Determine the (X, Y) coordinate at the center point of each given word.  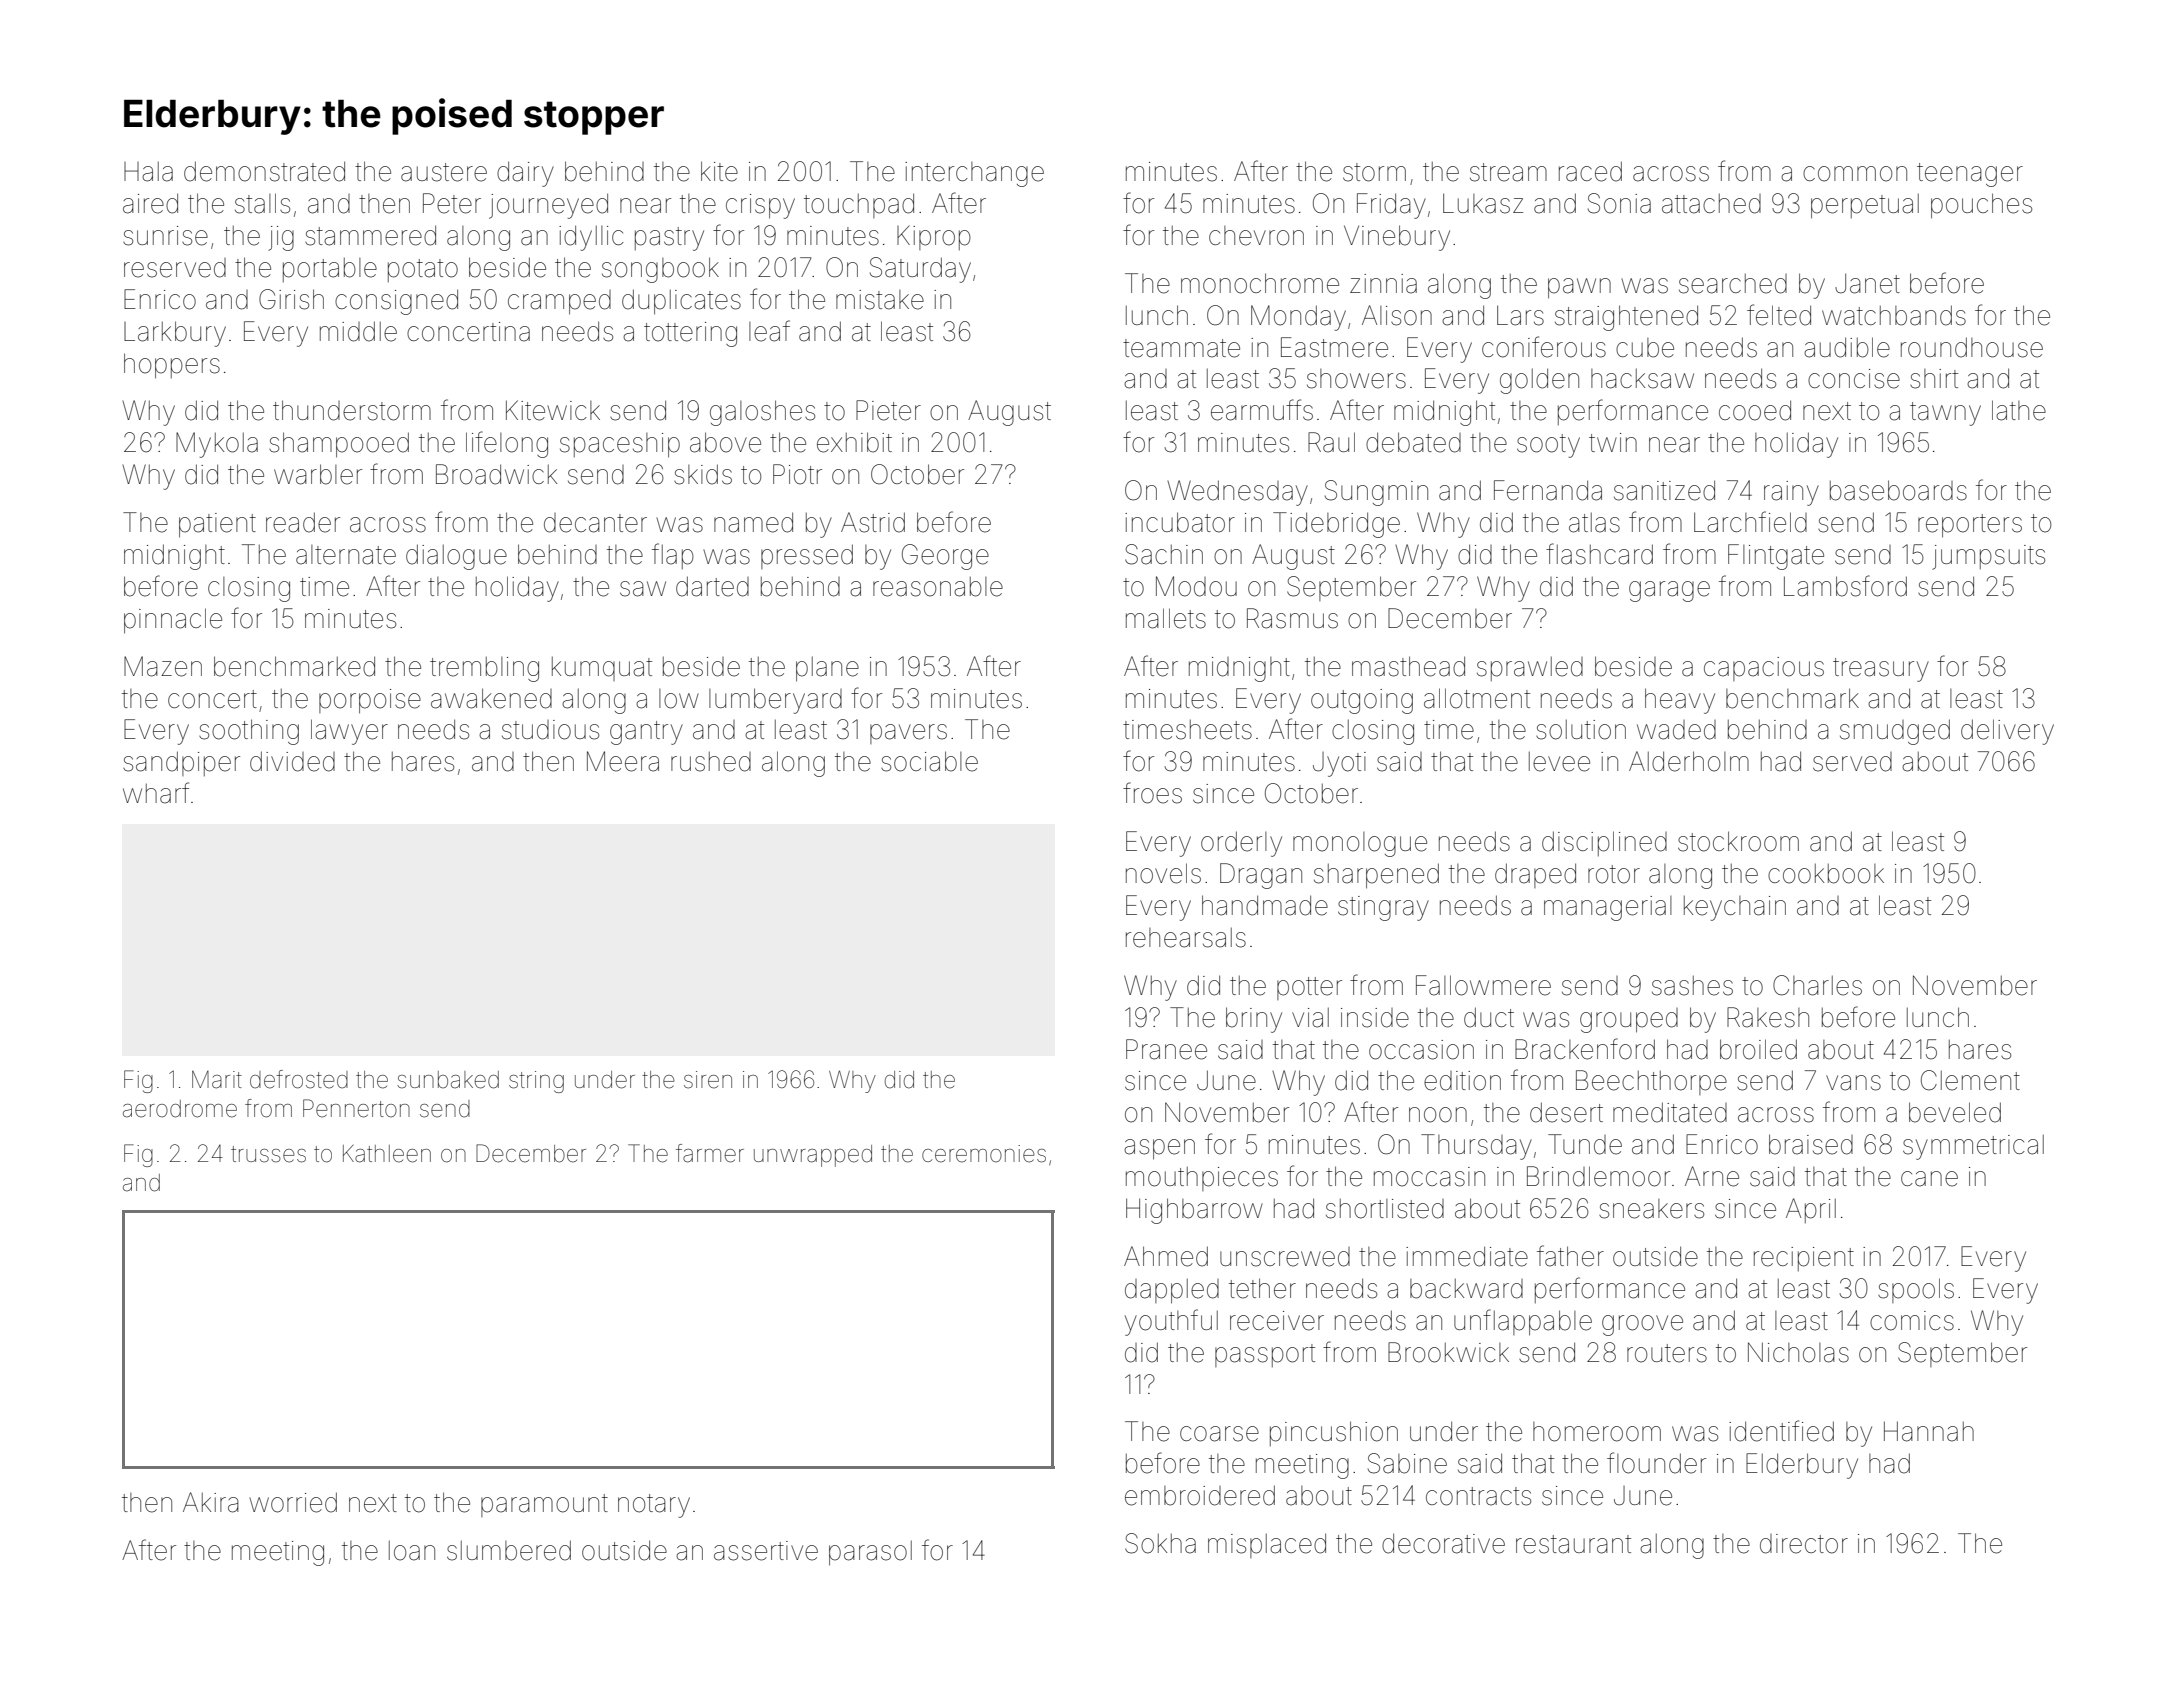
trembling (484, 669)
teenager (1970, 175)
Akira (211, 1502)
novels (1163, 873)
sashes (1692, 986)
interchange (974, 174)
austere (444, 172)
